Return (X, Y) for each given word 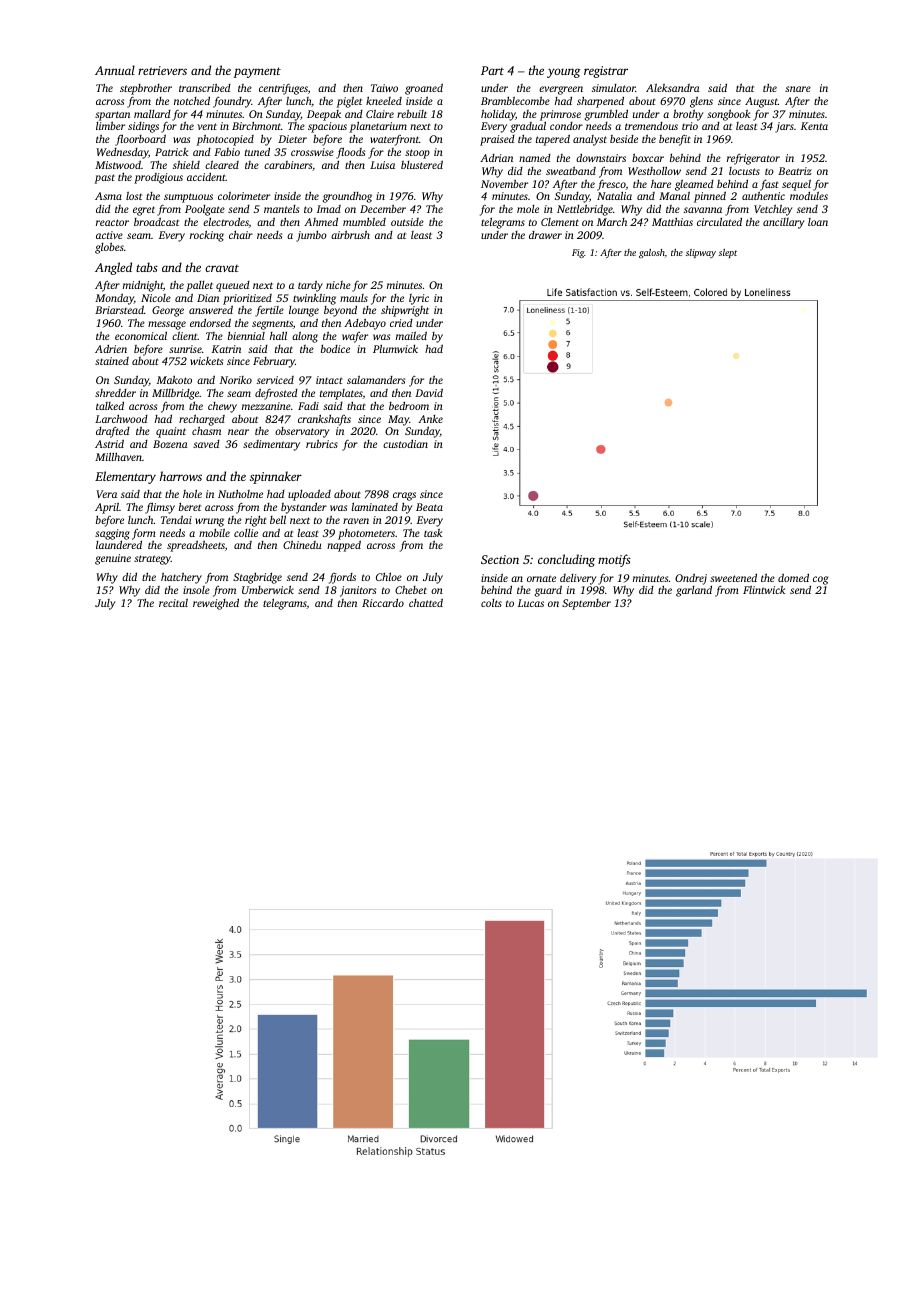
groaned (424, 89)
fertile (269, 311)
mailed (411, 335)
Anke (430, 419)
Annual (115, 70)
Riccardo (383, 603)
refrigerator (753, 159)
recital (173, 603)
